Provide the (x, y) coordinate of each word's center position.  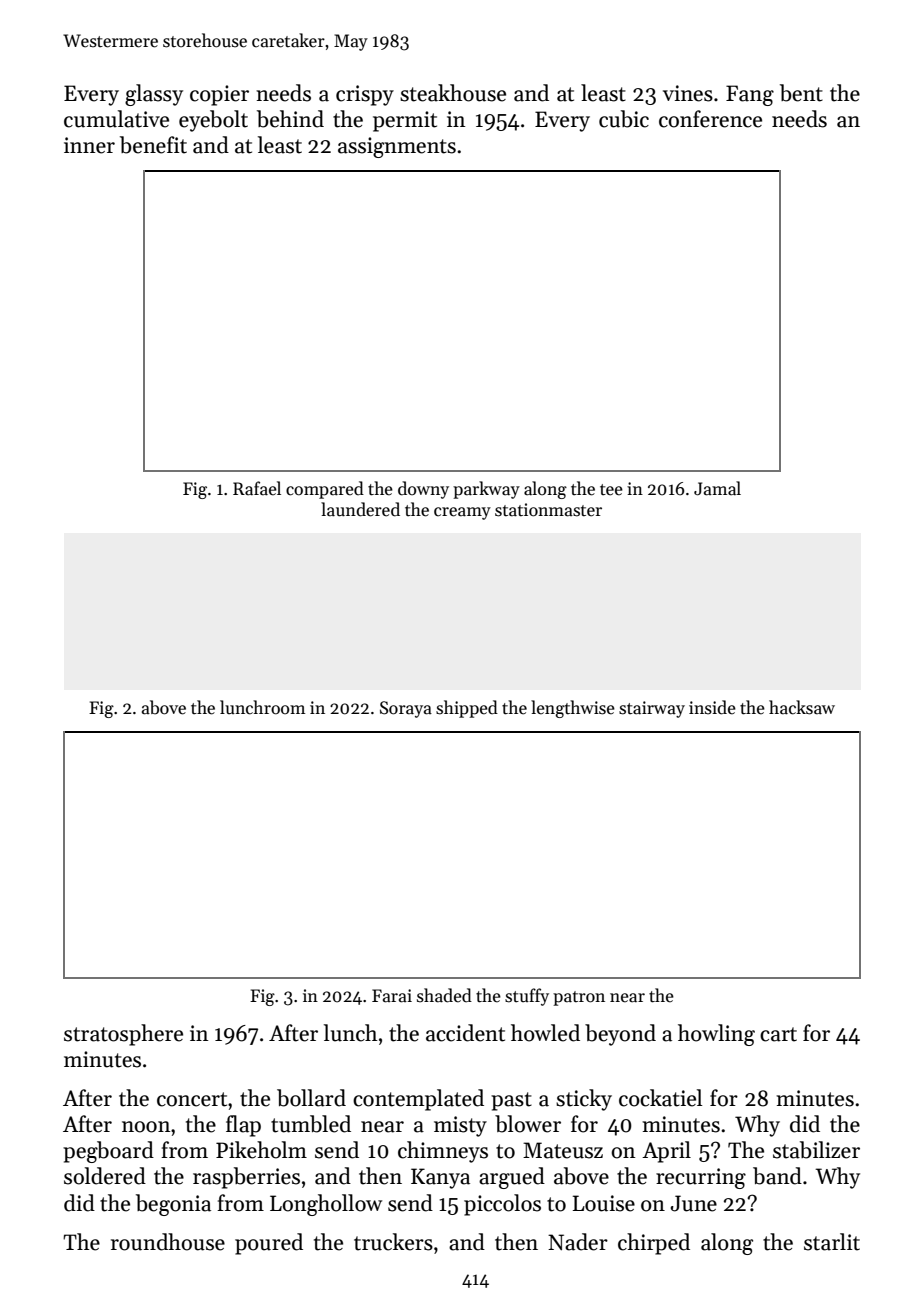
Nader (578, 1242)
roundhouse (168, 1242)
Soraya (406, 709)
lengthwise (573, 709)
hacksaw (802, 707)
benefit (153, 145)
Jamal (717, 488)
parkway (486, 490)
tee (611, 490)
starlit (832, 1242)
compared (325, 490)
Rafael (257, 488)
